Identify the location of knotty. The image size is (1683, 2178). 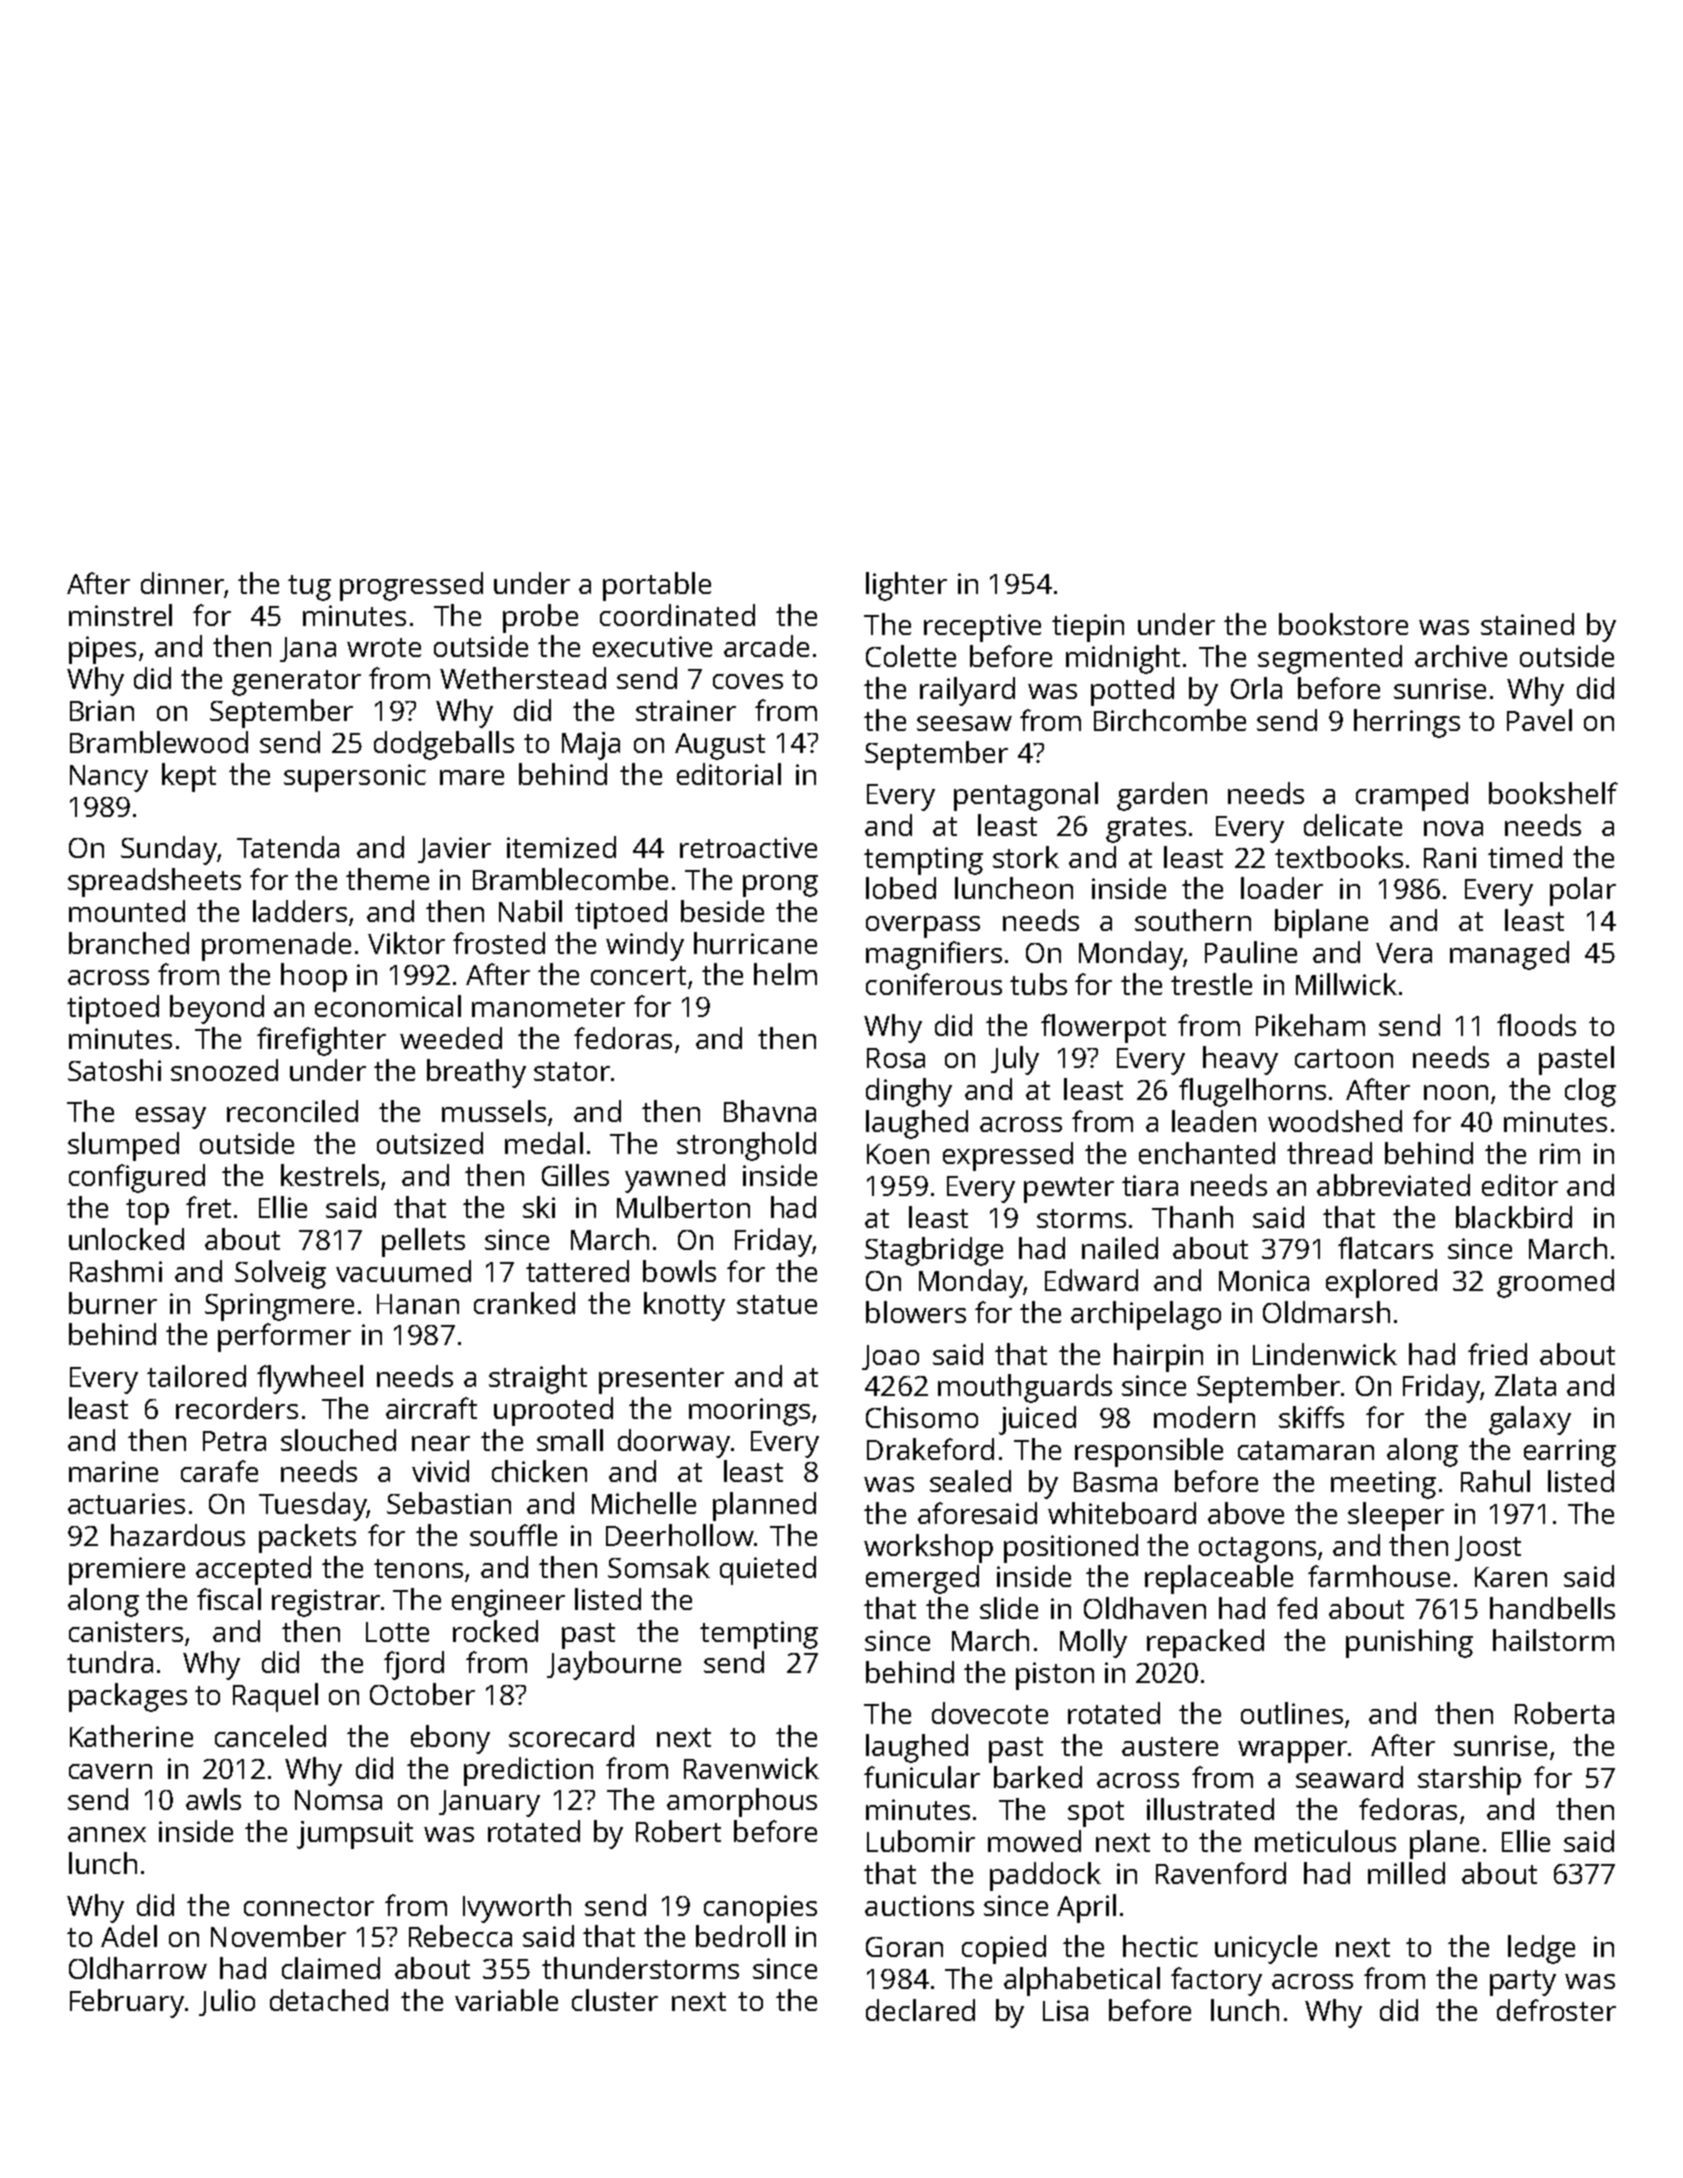
(684, 1306).
